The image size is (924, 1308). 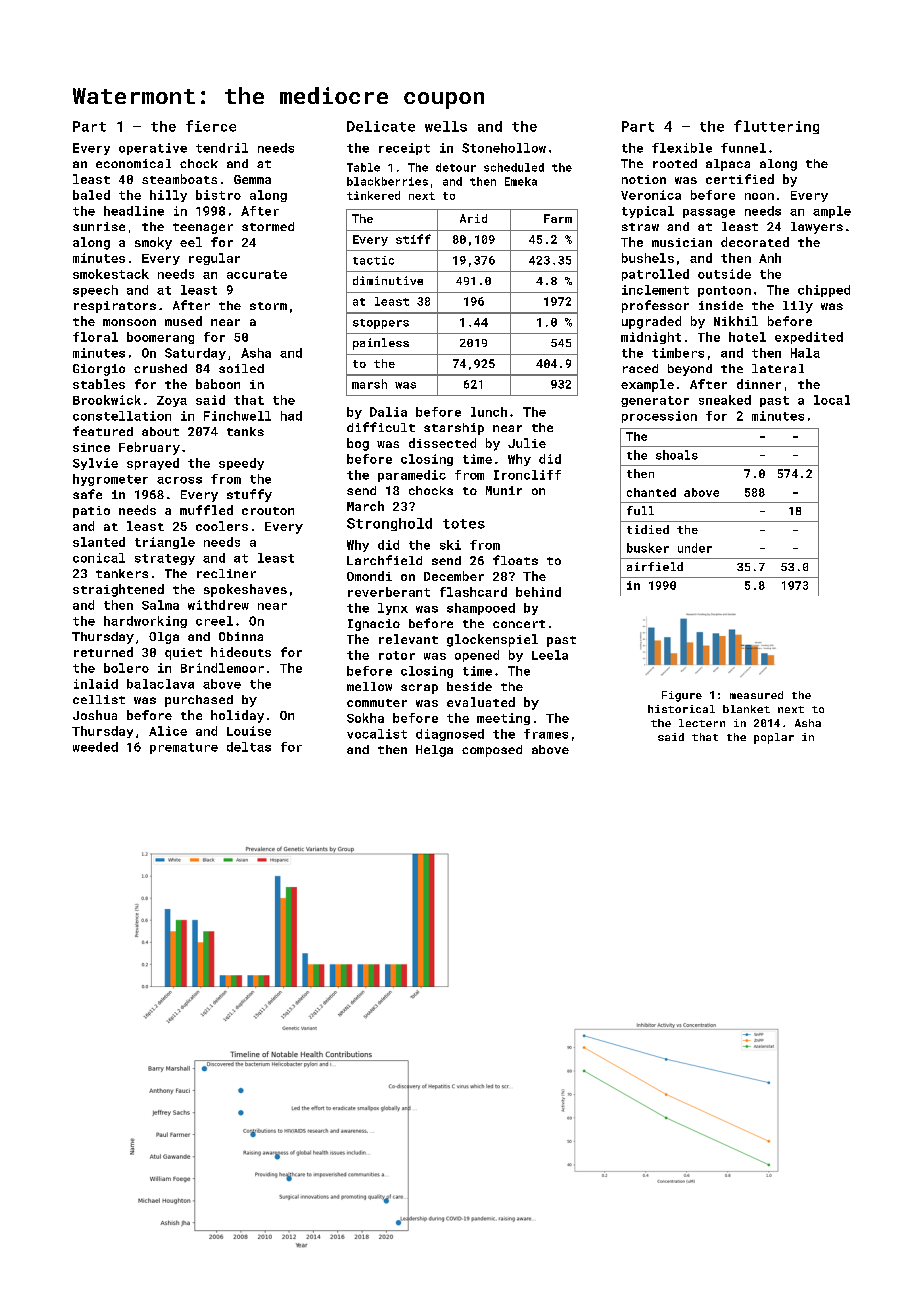 I want to click on alpaca, so click(x=728, y=165).
